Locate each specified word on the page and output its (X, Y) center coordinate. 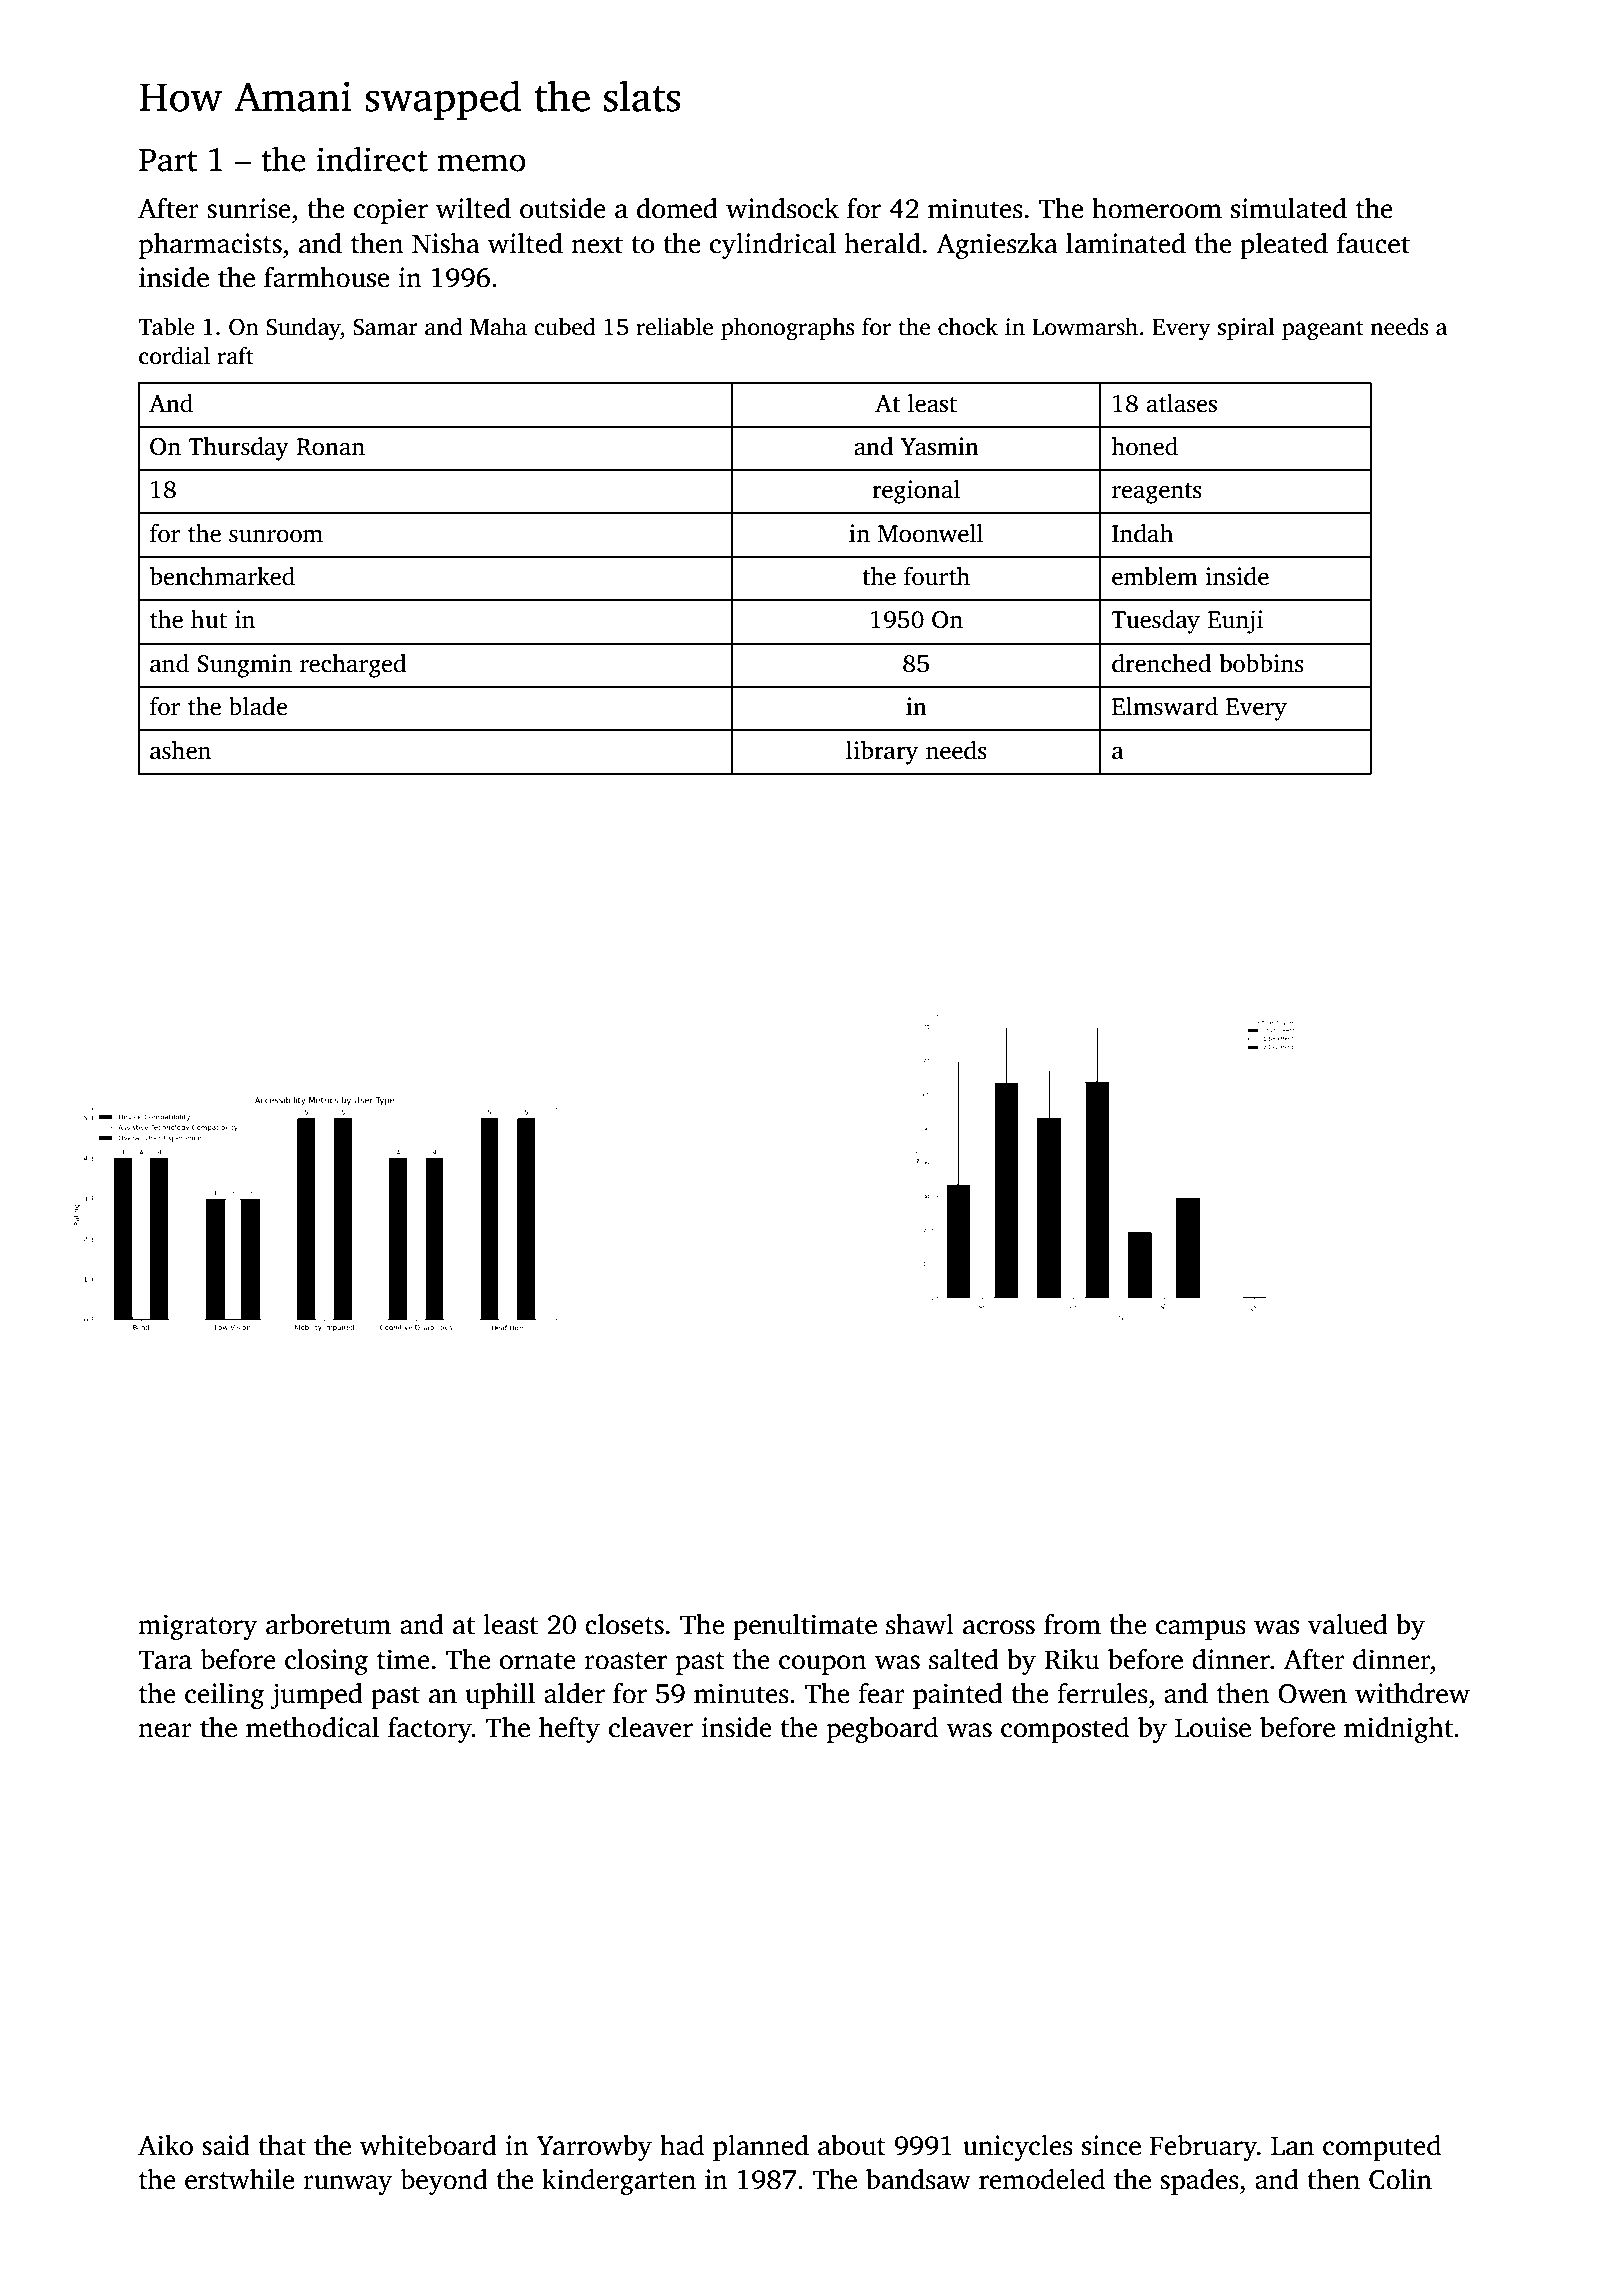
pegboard (882, 1730)
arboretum (328, 1624)
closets (624, 1624)
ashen (180, 750)
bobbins (1261, 663)
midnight (1398, 1730)
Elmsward (1165, 706)
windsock (782, 208)
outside (563, 208)
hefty (569, 1730)
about (852, 2145)
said (226, 2145)
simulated (1289, 208)
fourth (937, 576)
